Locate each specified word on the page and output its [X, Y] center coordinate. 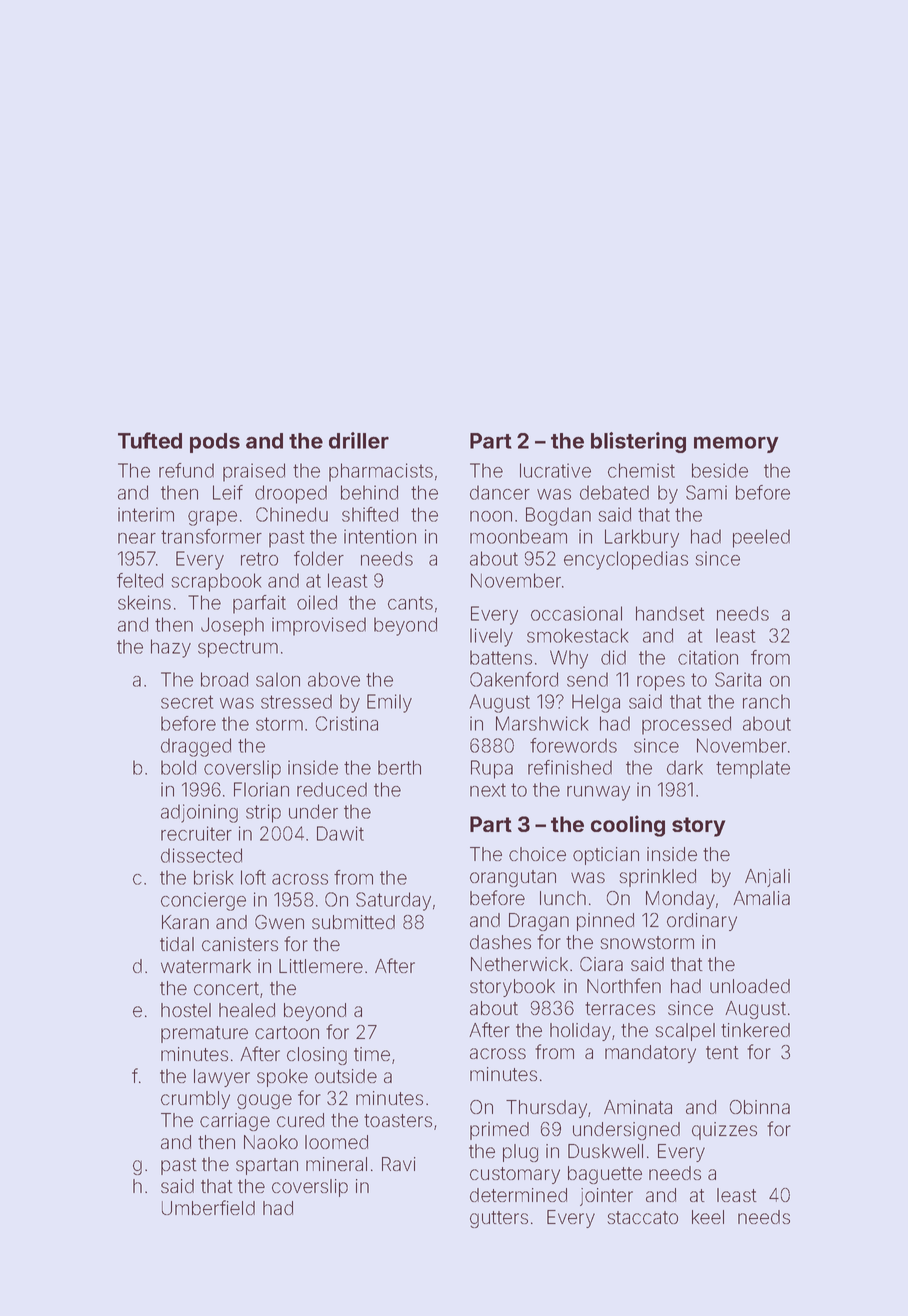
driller [359, 440]
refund [186, 470]
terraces [620, 1008]
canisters [240, 944]
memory [736, 444]
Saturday [393, 901]
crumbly [195, 1100]
